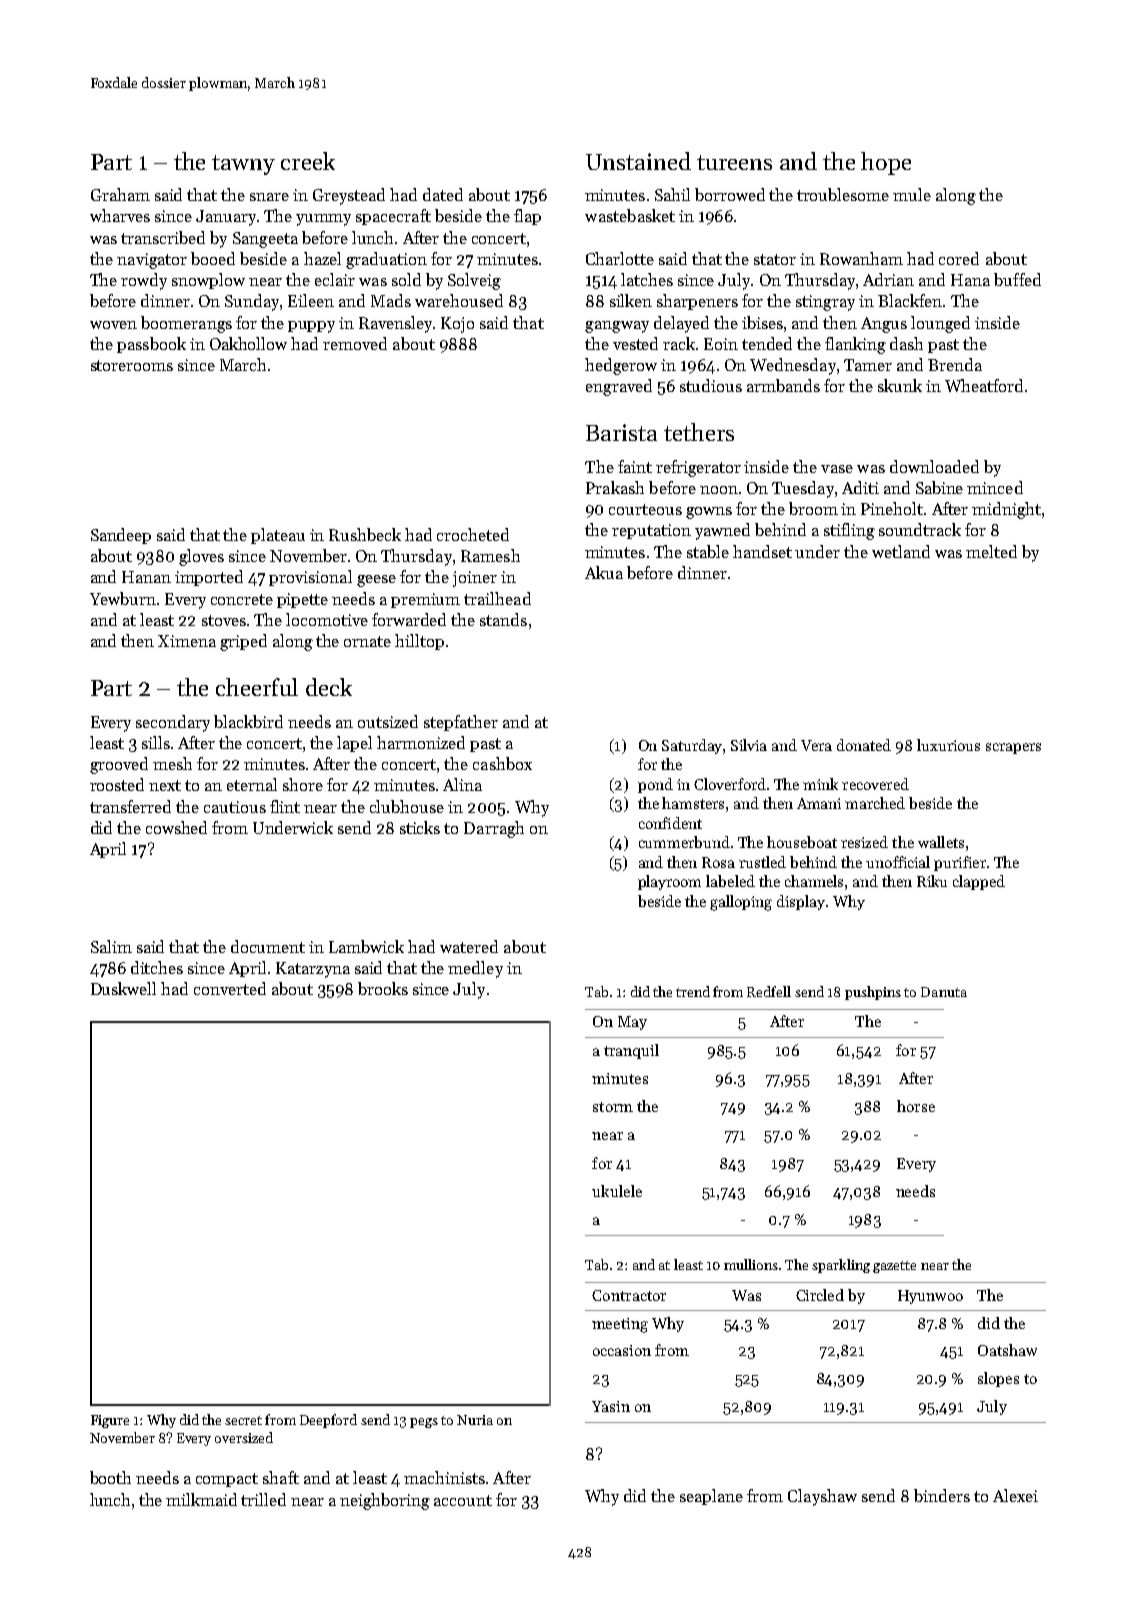 Image resolution: width=1136 pixels, height=1607 pixels. Describe the element at coordinates (604, 572) in the image. I see `Akua` at that location.
